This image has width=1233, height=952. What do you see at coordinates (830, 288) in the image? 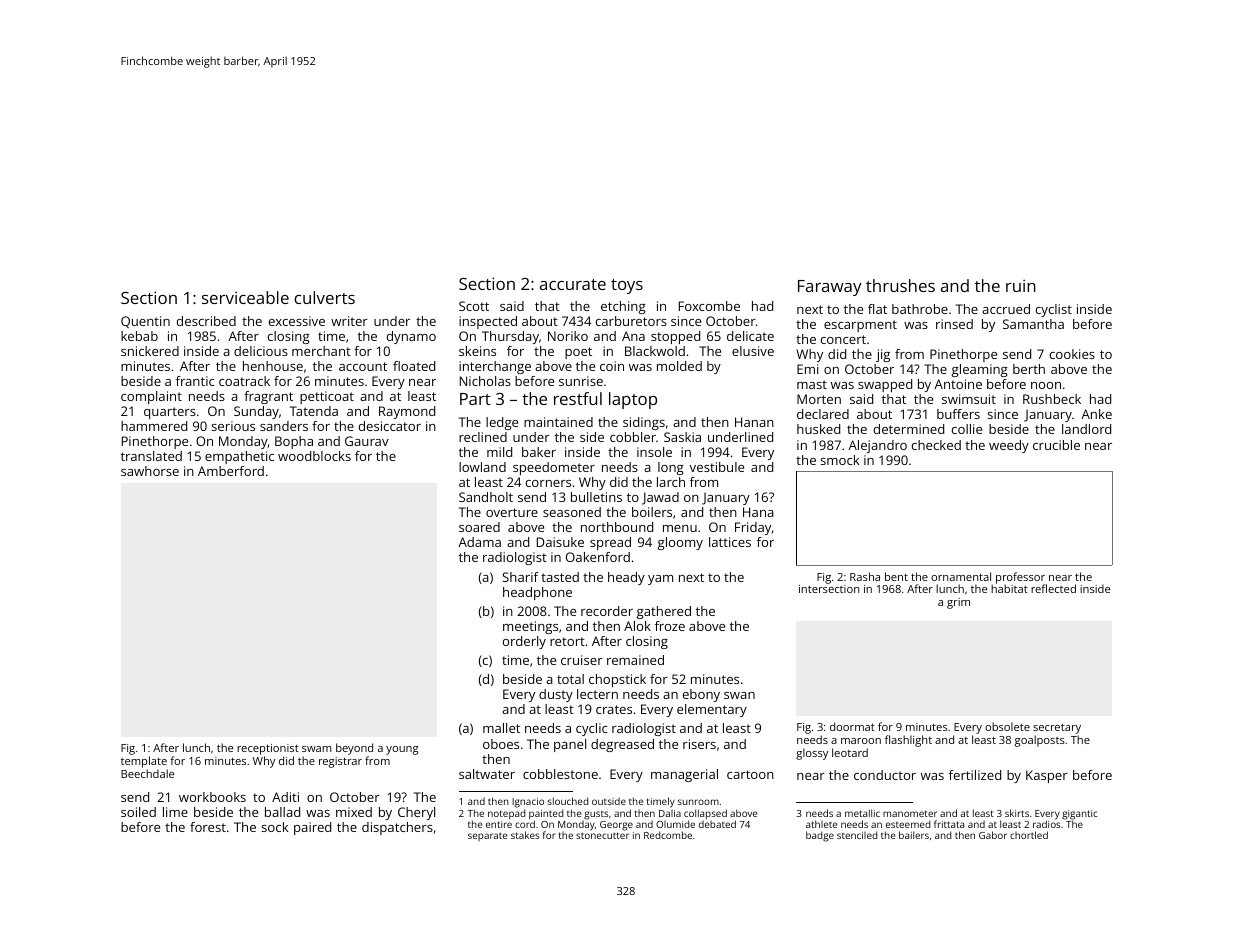
I see `Faraway` at bounding box center [830, 288].
